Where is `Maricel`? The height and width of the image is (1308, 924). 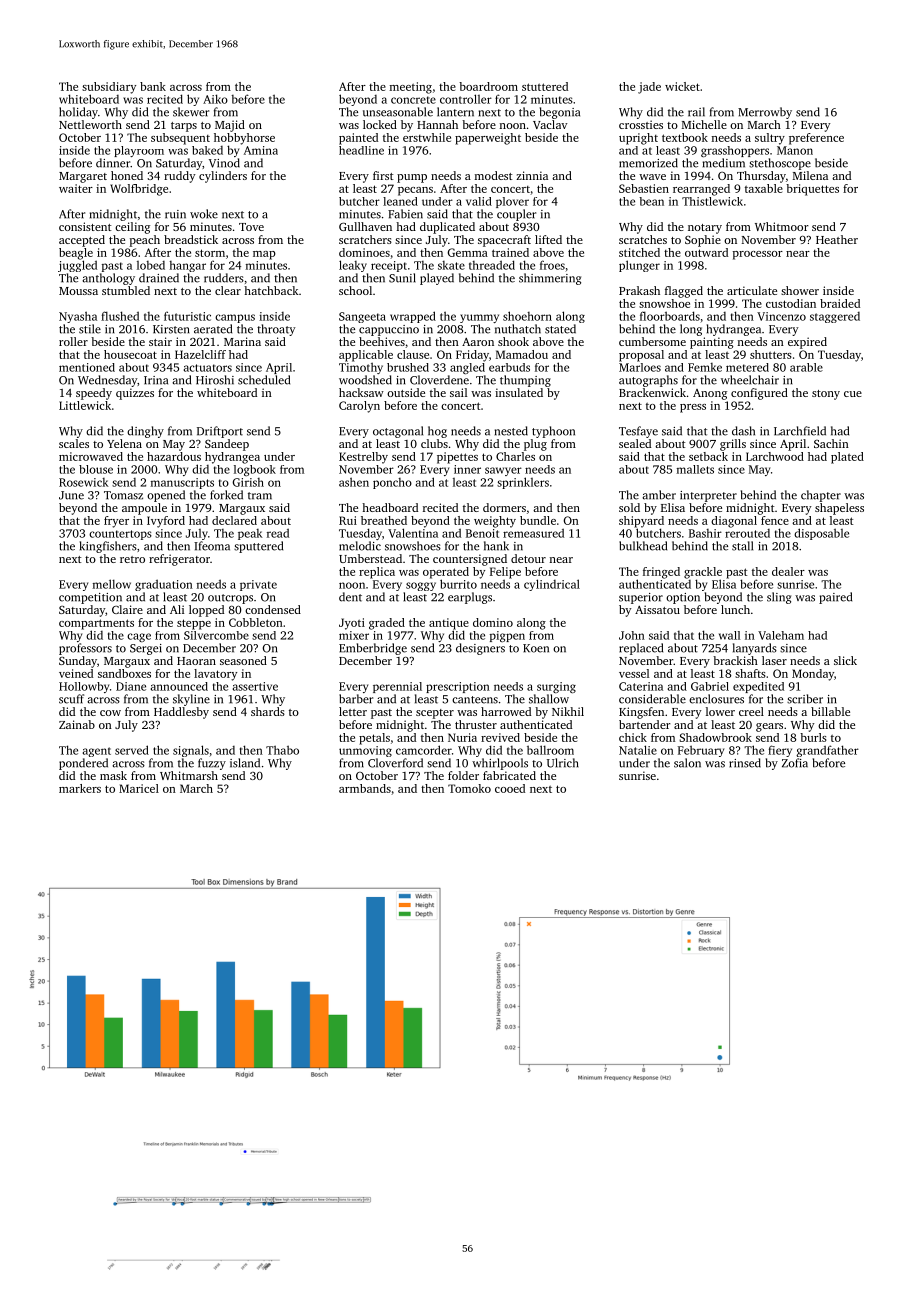 Maricel is located at coordinates (139, 788).
